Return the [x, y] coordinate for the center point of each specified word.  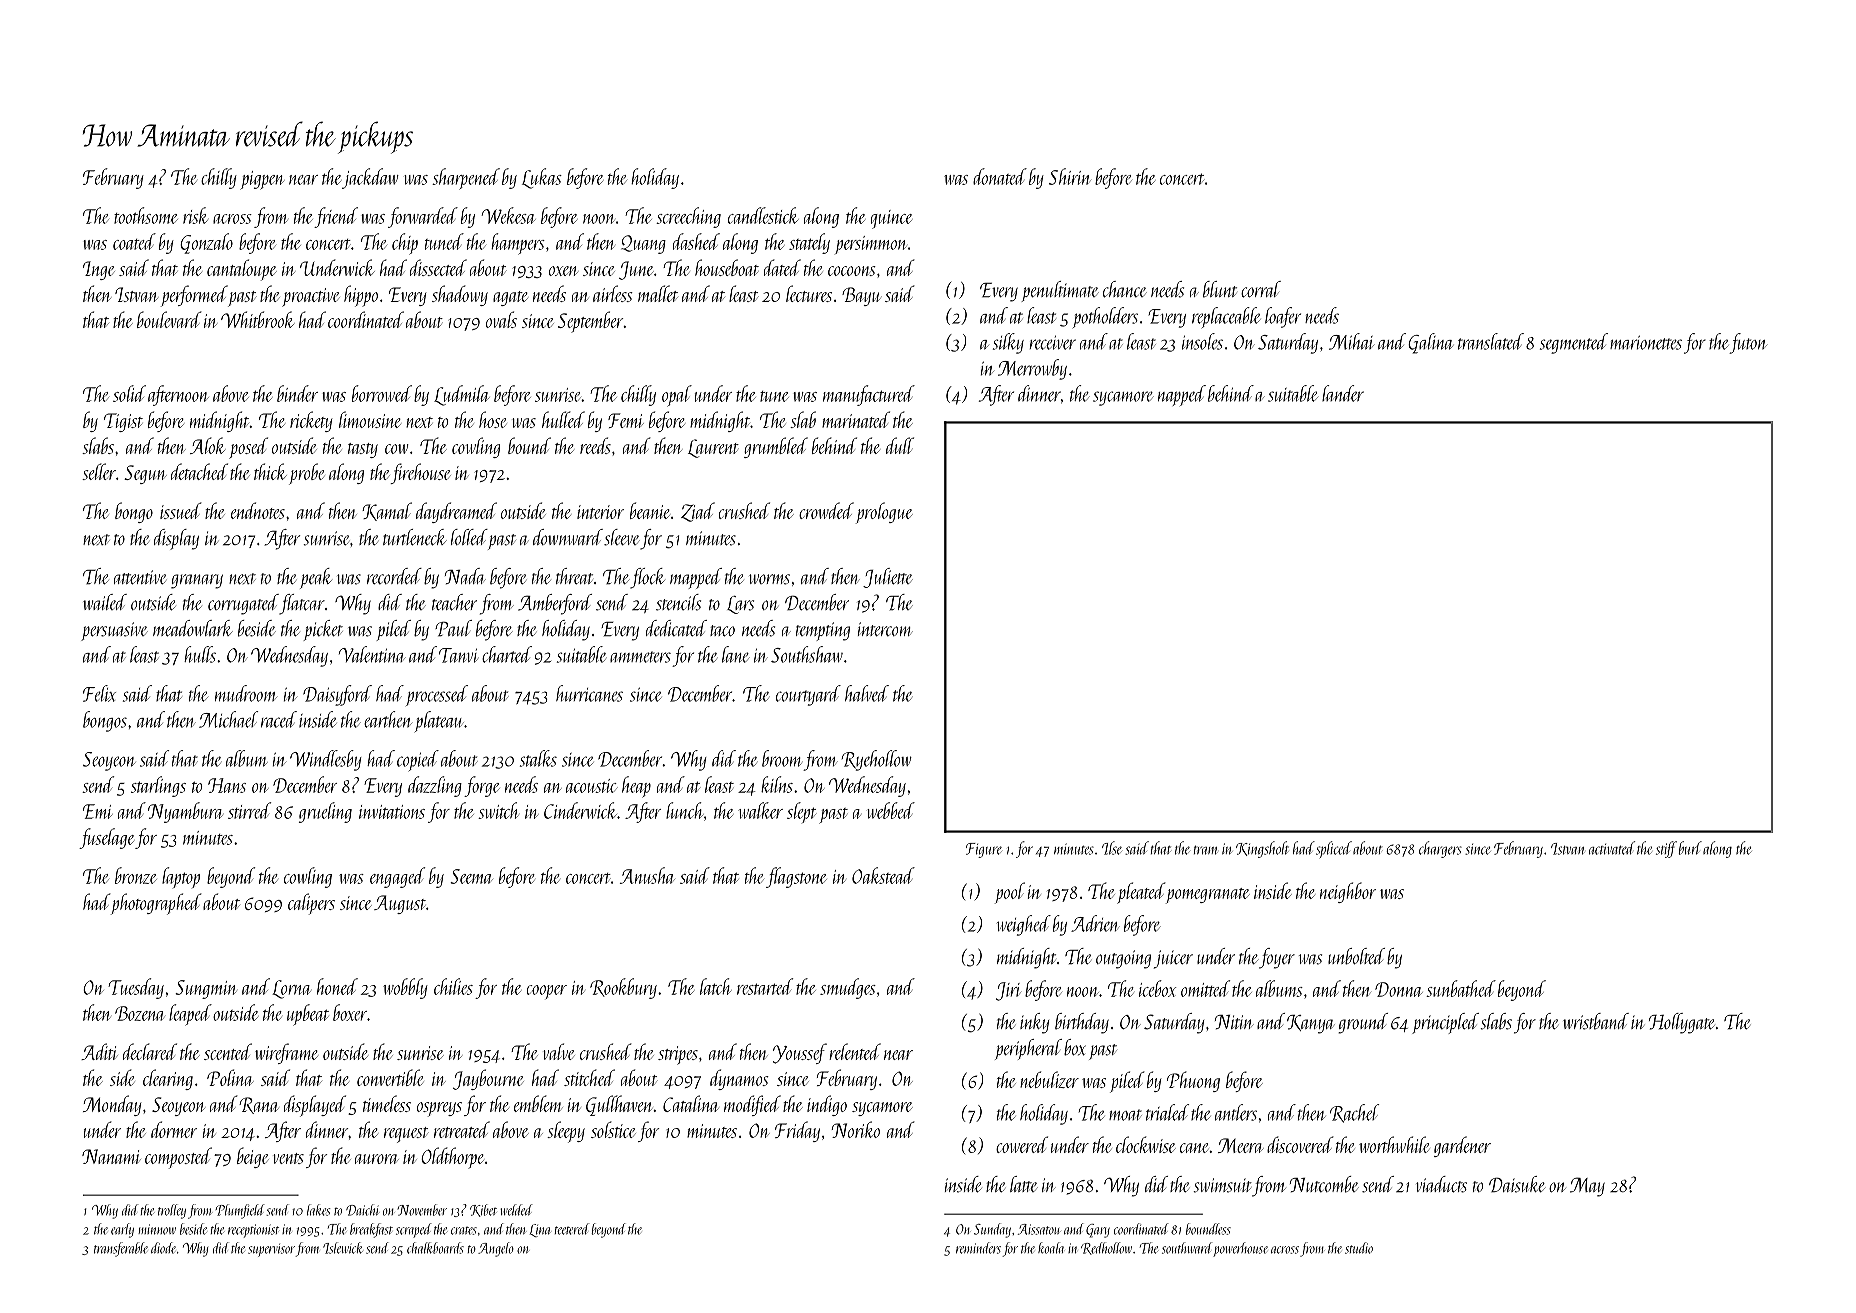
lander [1343, 393]
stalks [538, 758]
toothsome [146, 215]
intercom [885, 629]
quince [891, 219]
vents [288, 1158]
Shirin [1070, 176]
